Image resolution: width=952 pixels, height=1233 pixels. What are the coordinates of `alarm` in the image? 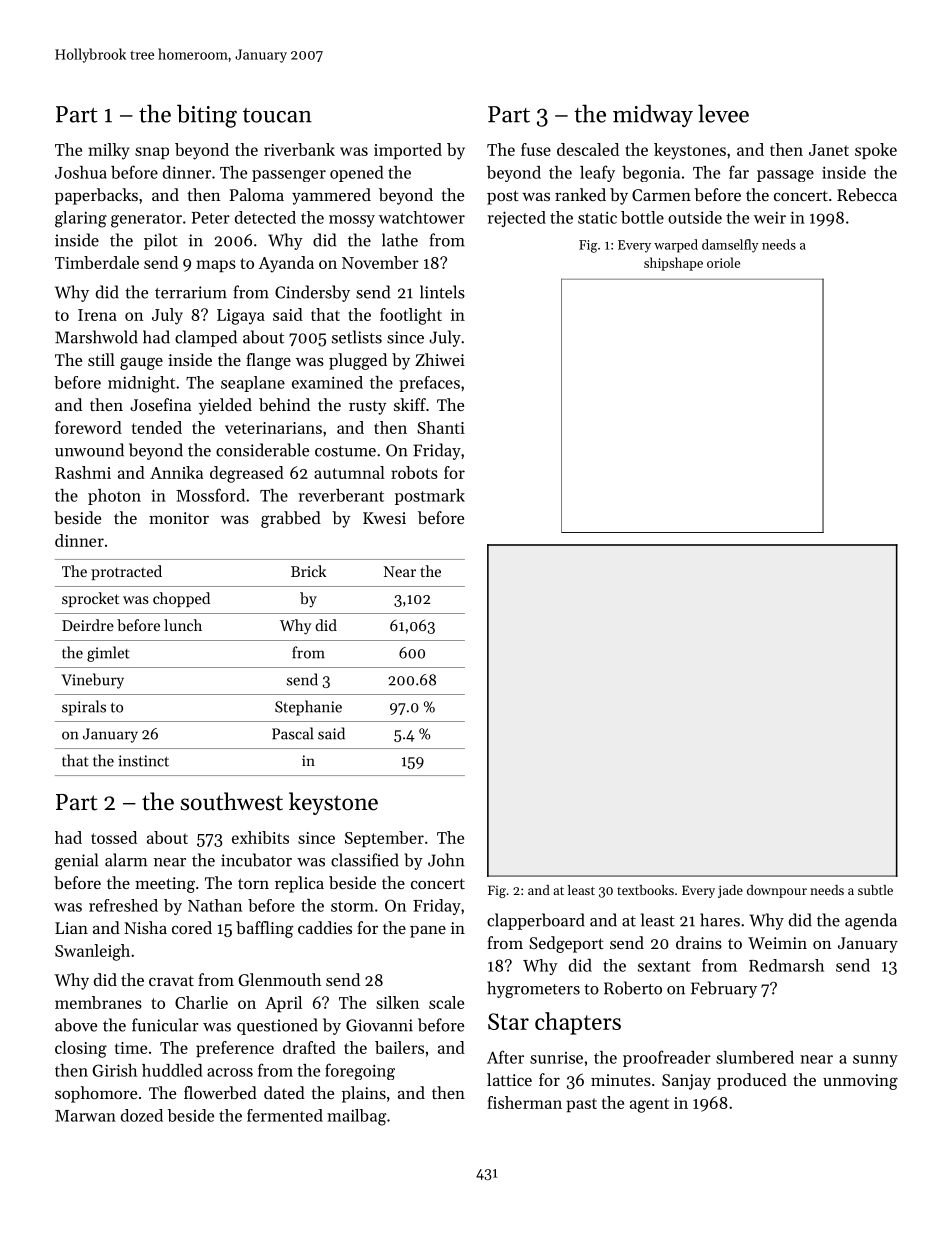 It's located at (126, 860).
